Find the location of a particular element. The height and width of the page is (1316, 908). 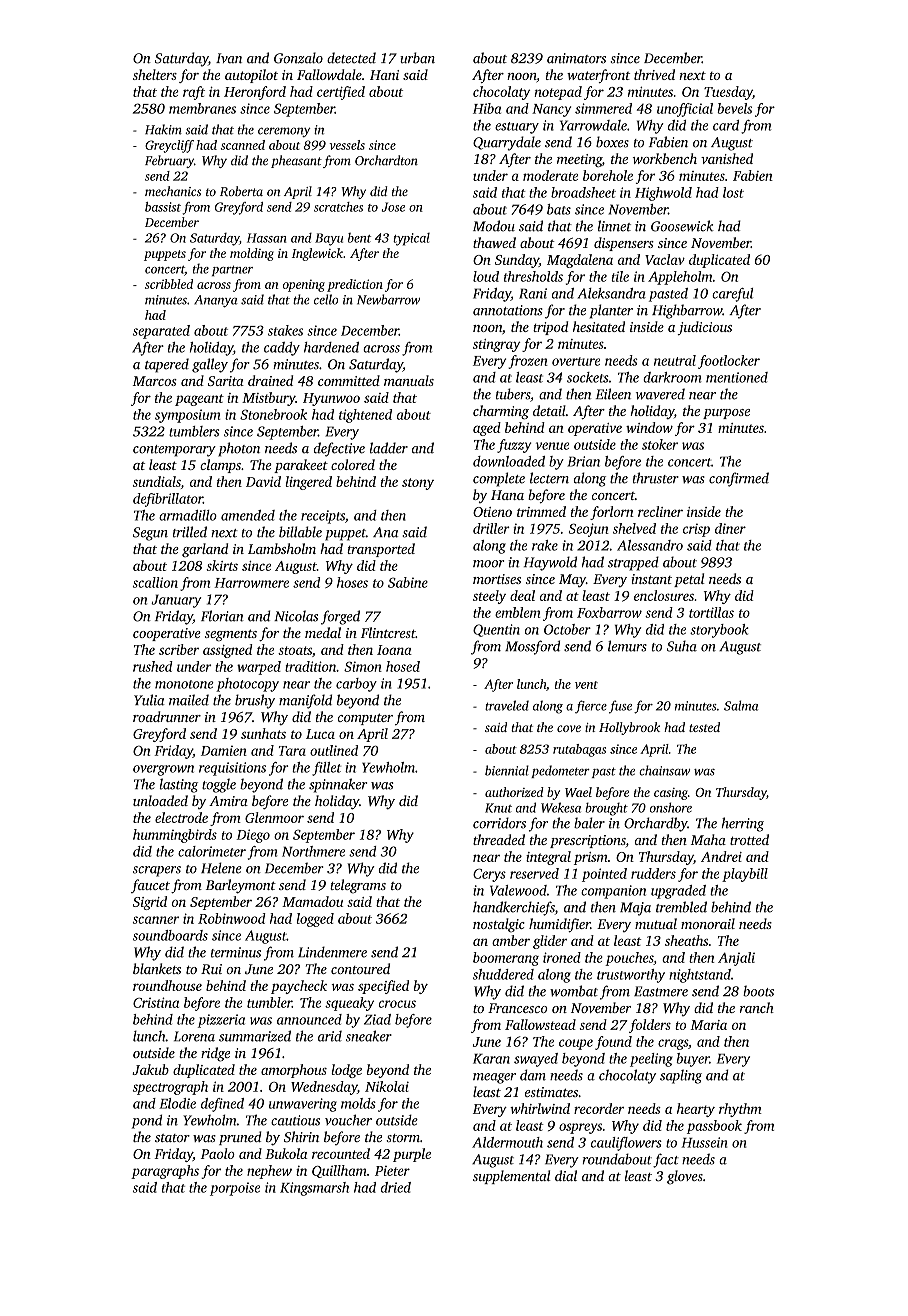

wavered is located at coordinates (660, 394).
